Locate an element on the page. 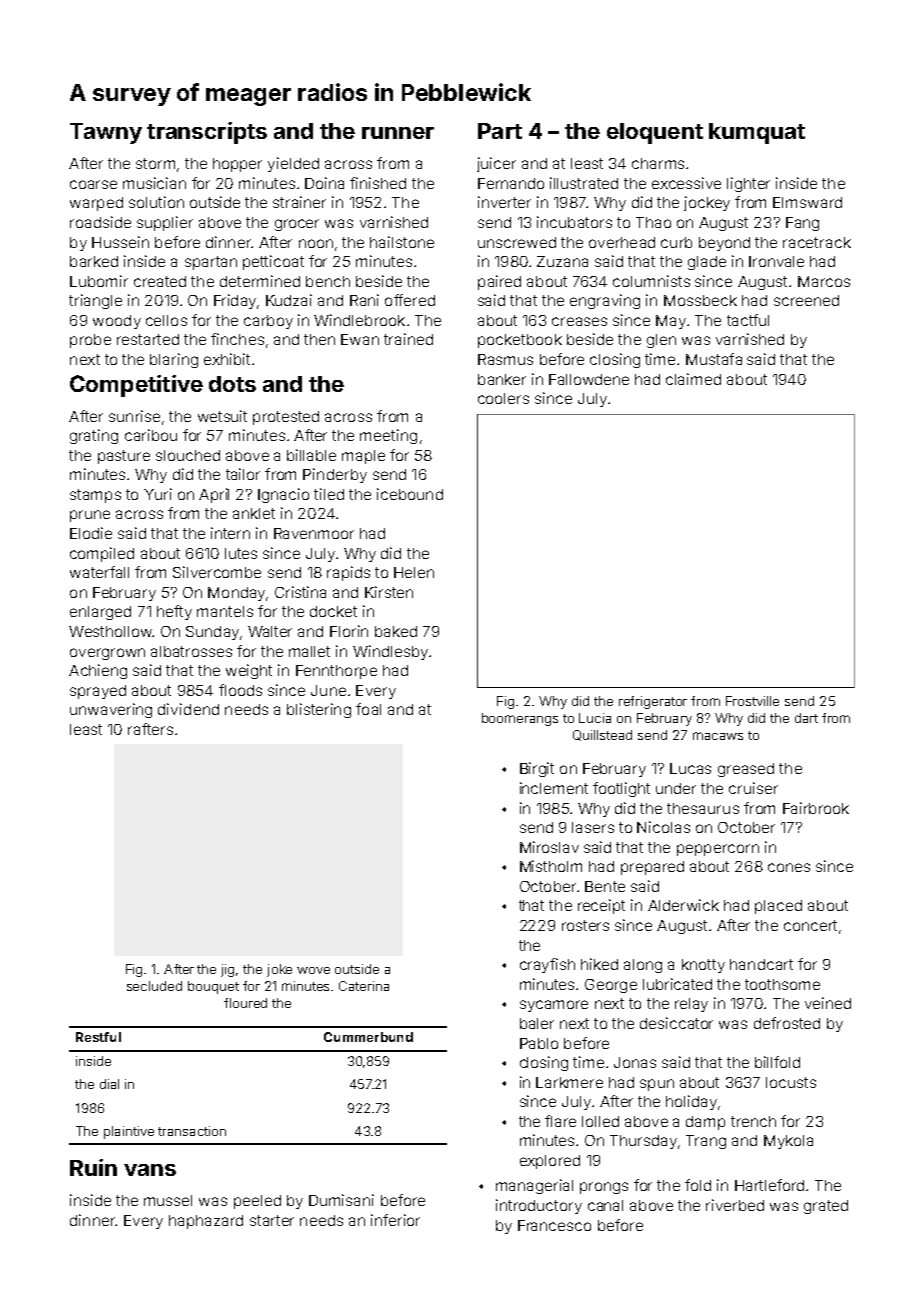 This image has height=1308, width=924. transaction is located at coordinates (192, 1131).
